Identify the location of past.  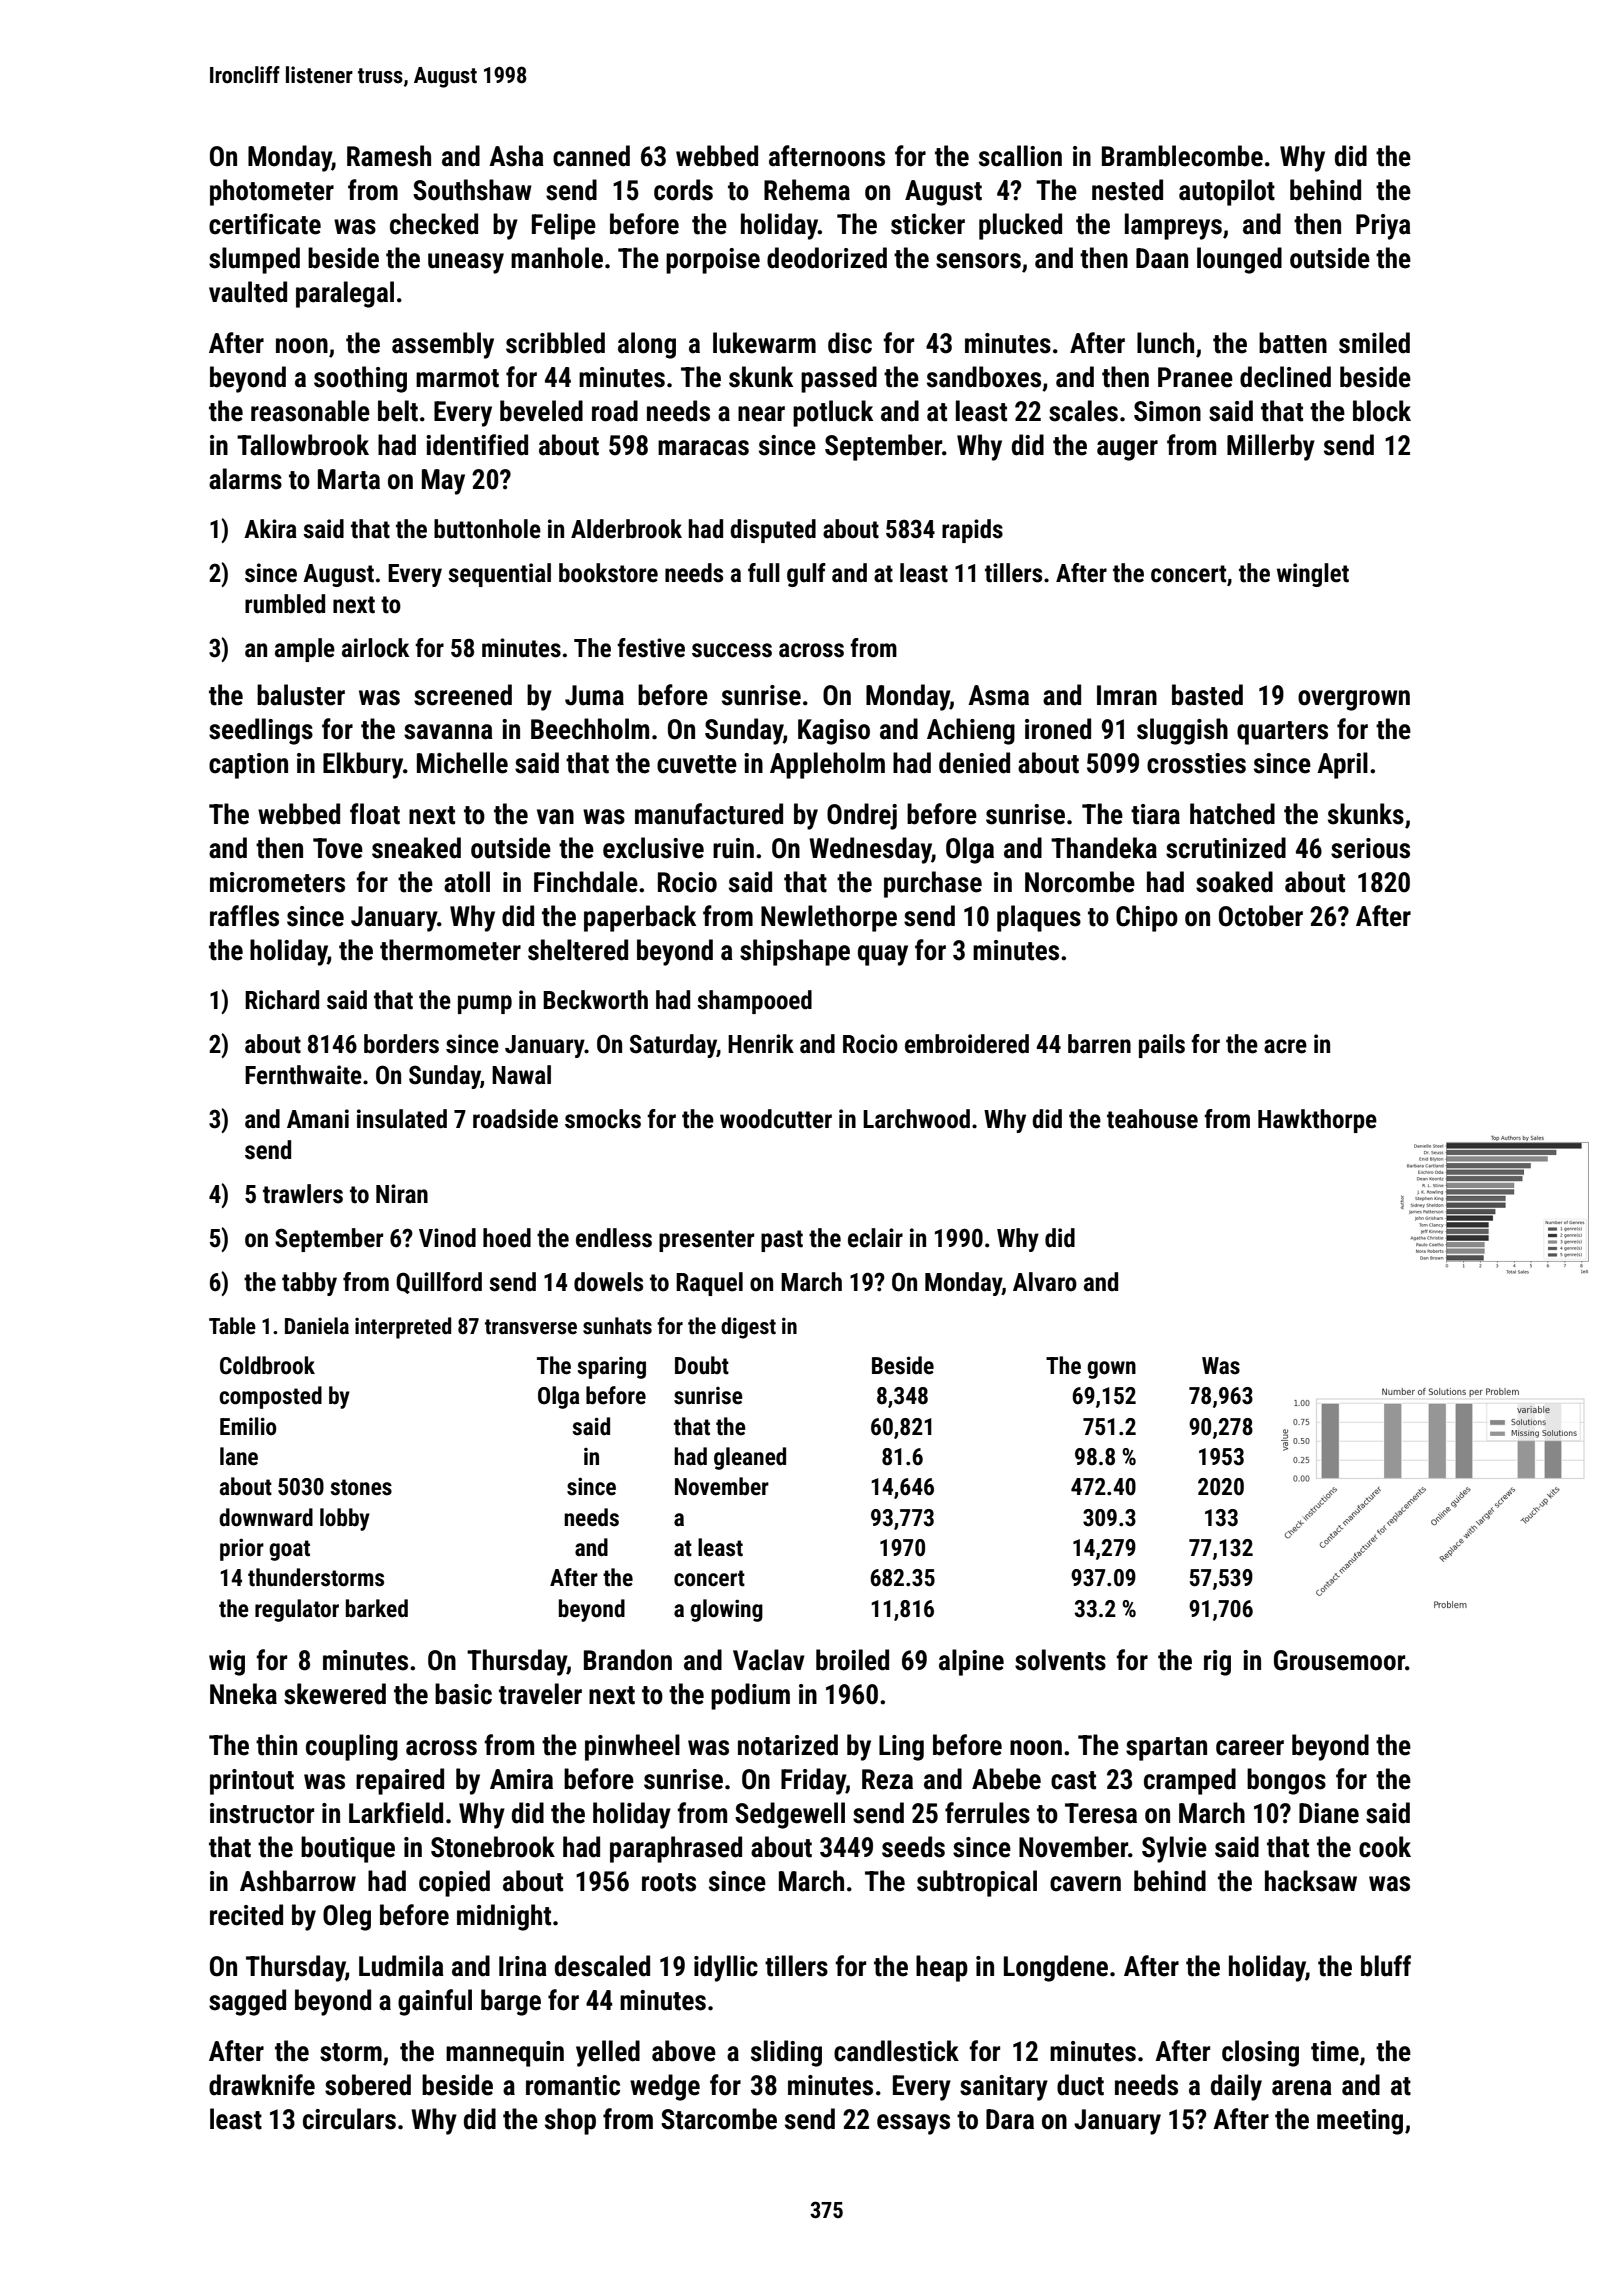
(782, 1241).
